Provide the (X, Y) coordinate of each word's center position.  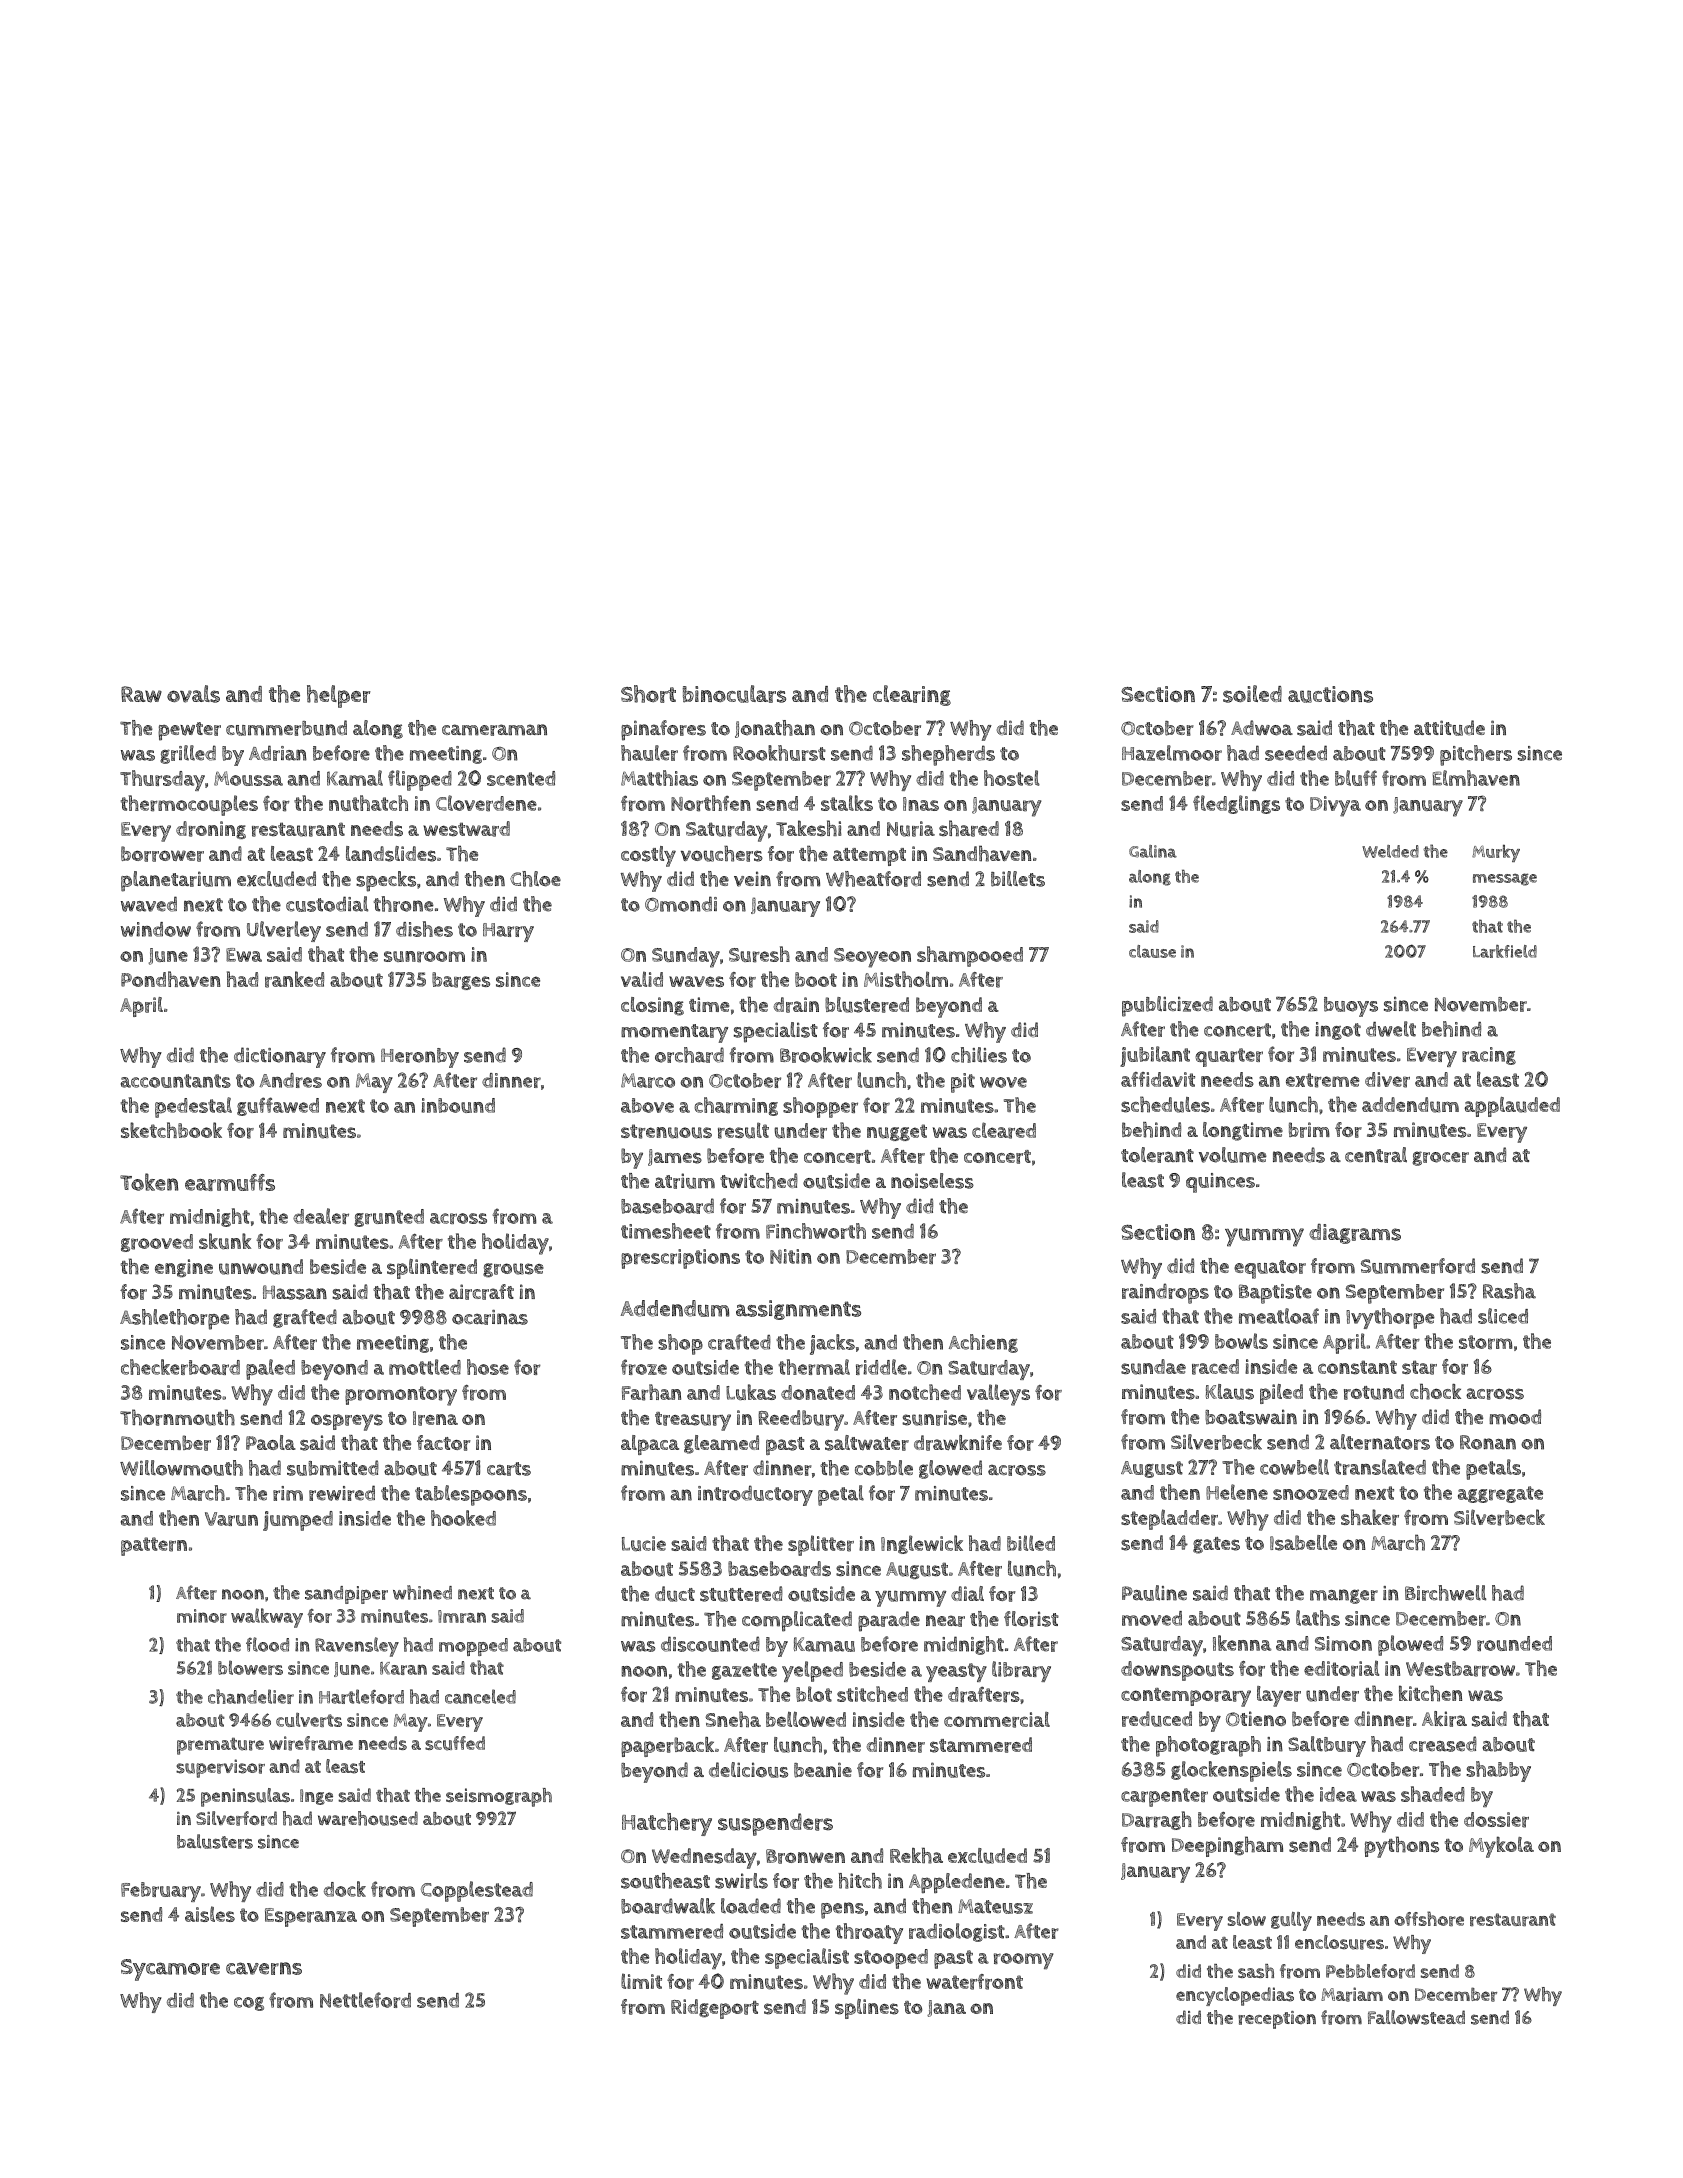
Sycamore (170, 1970)
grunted (389, 1218)
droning (211, 830)
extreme (1323, 1080)
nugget (897, 1132)
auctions (1330, 694)
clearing (912, 695)
